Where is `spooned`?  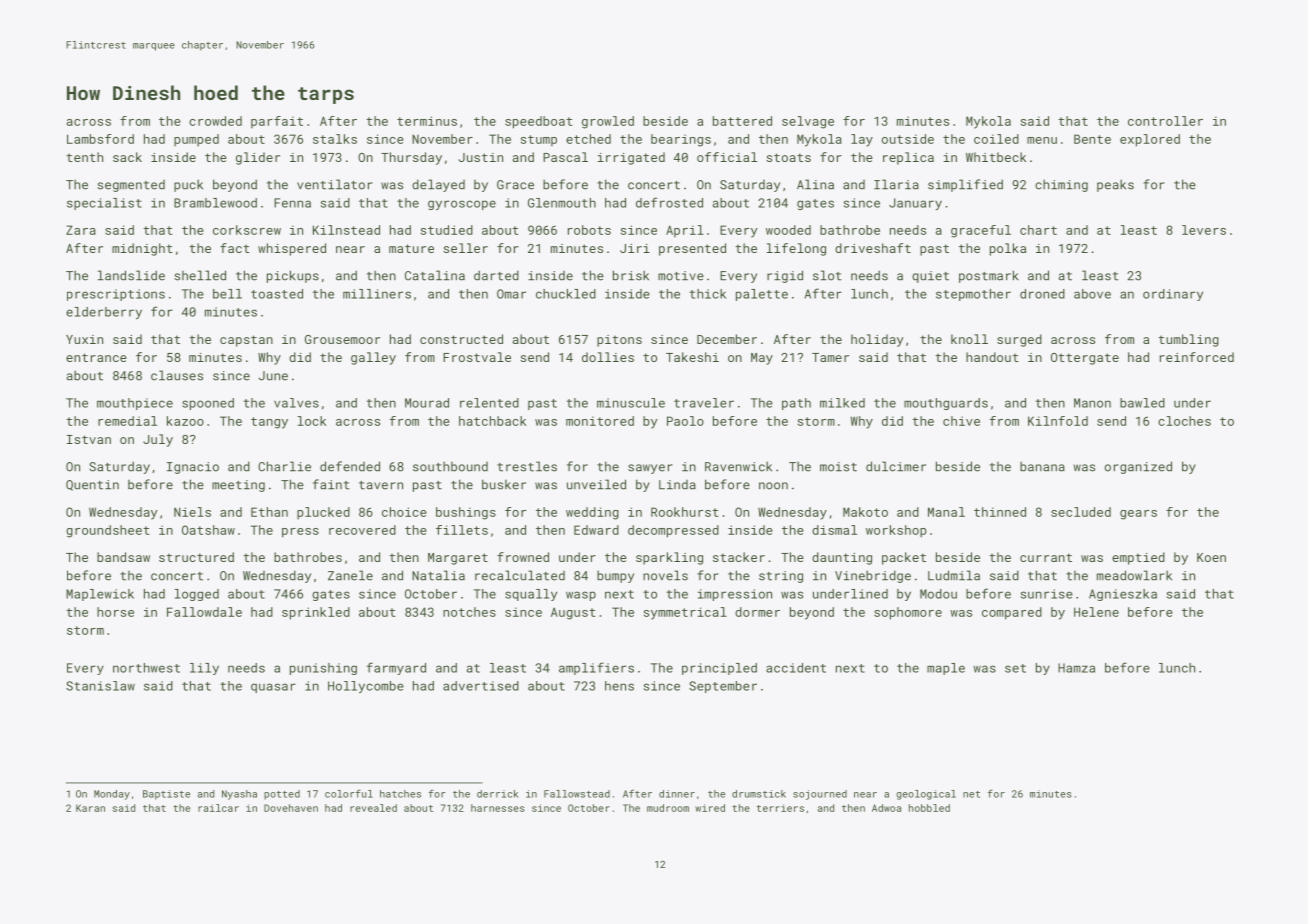 spooned is located at coordinates (208, 404).
